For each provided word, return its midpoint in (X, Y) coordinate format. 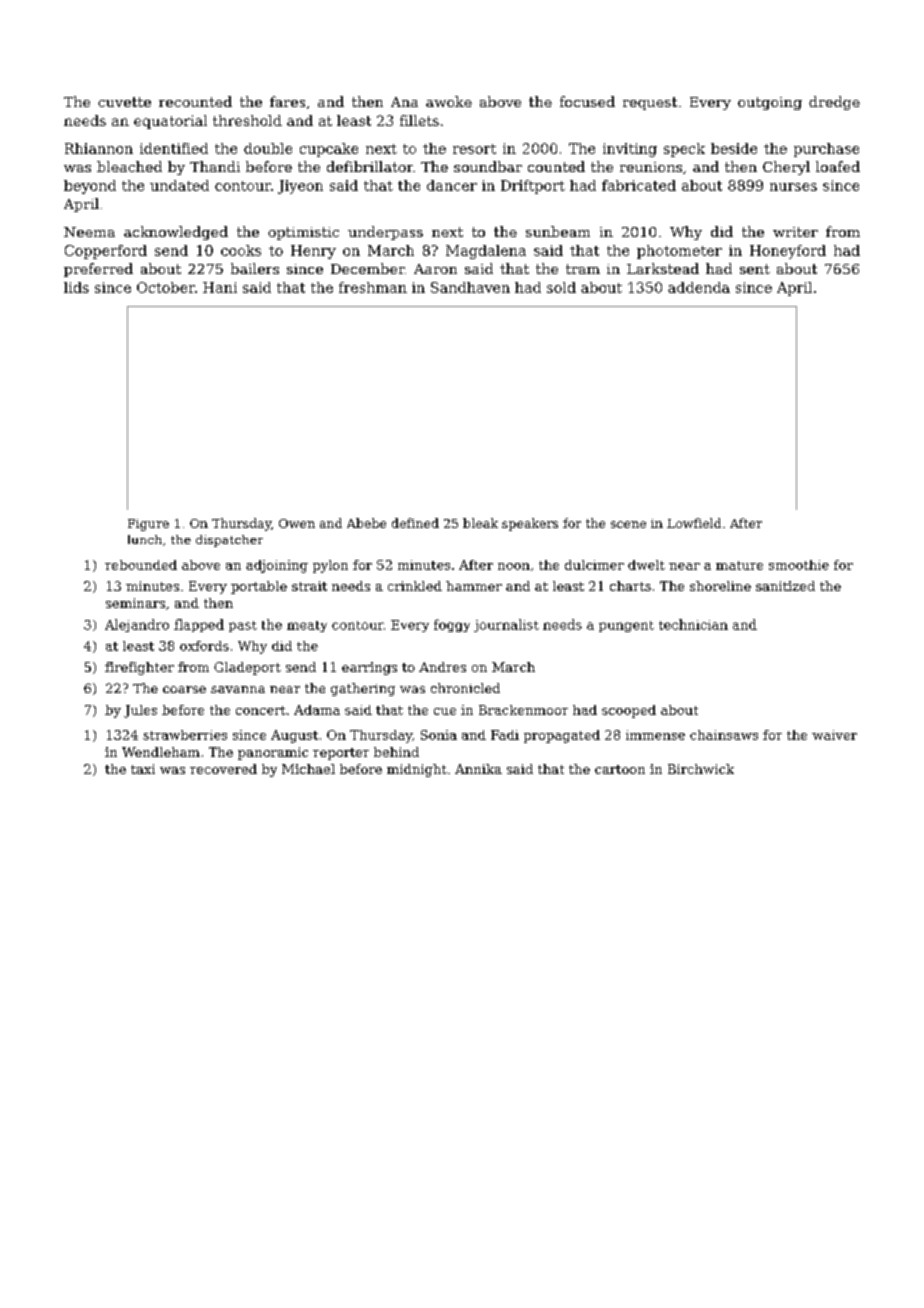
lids (76, 287)
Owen (297, 523)
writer (795, 232)
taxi (143, 769)
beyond (90, 187)
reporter (341, 754)
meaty (307, 626)
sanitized (785, 586)
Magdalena (486, 252)
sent (755, 269)
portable (259, 587)
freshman (373, 287)
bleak (480, 523)
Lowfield (694, 523)
